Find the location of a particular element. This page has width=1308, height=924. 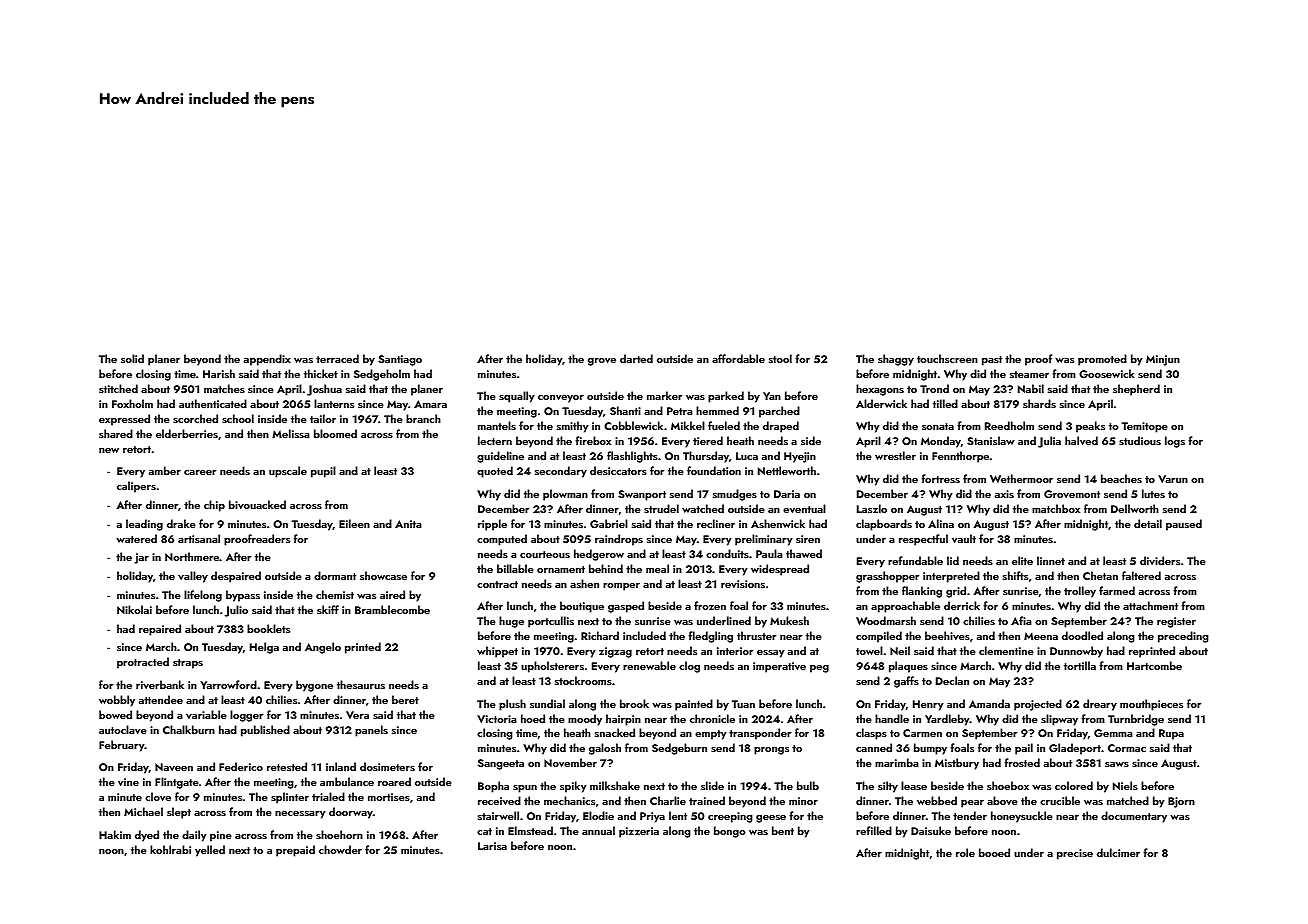

Santiago is located at coordinates (400, 360).
